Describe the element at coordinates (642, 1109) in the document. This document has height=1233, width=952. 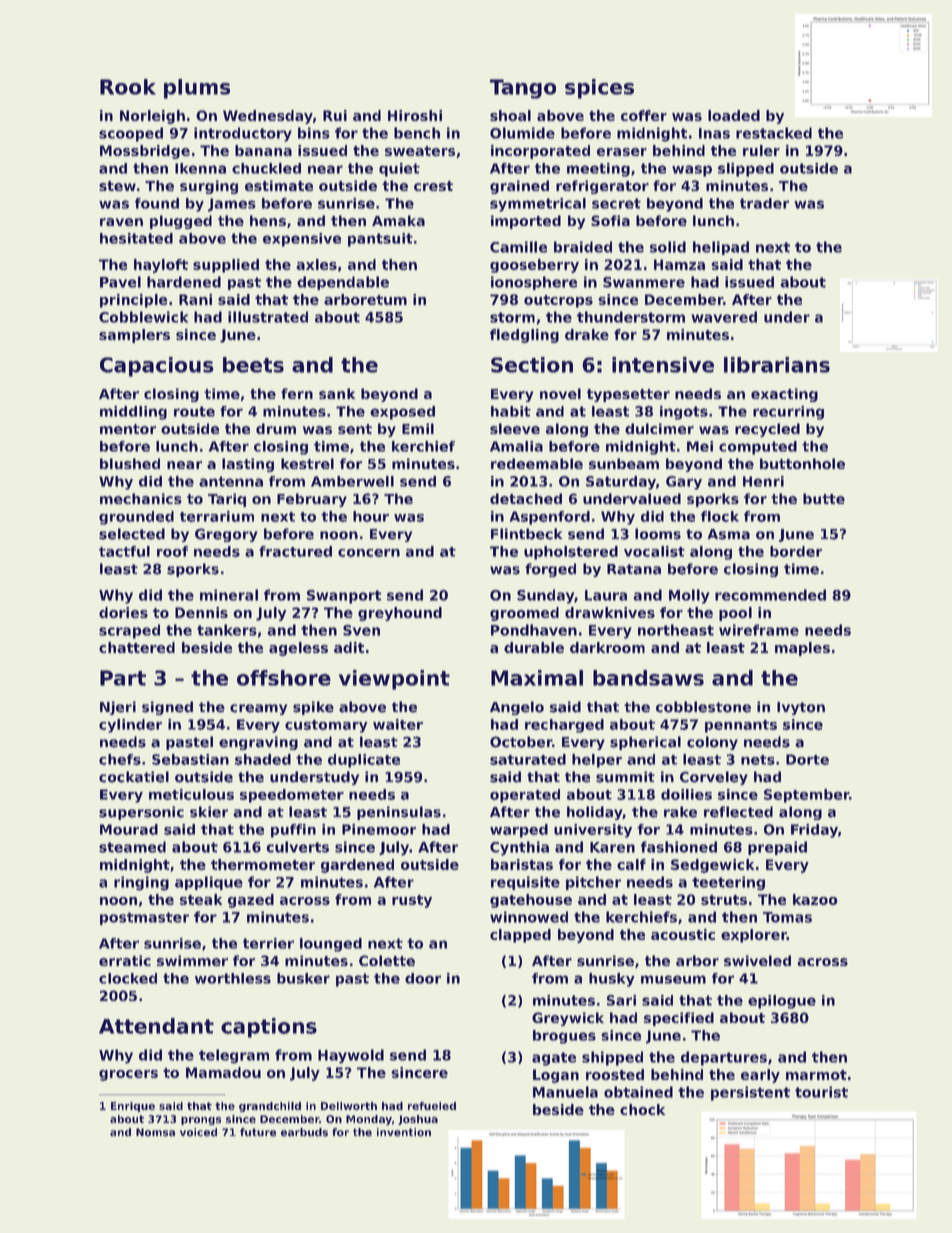
I see `chock` at that location.
